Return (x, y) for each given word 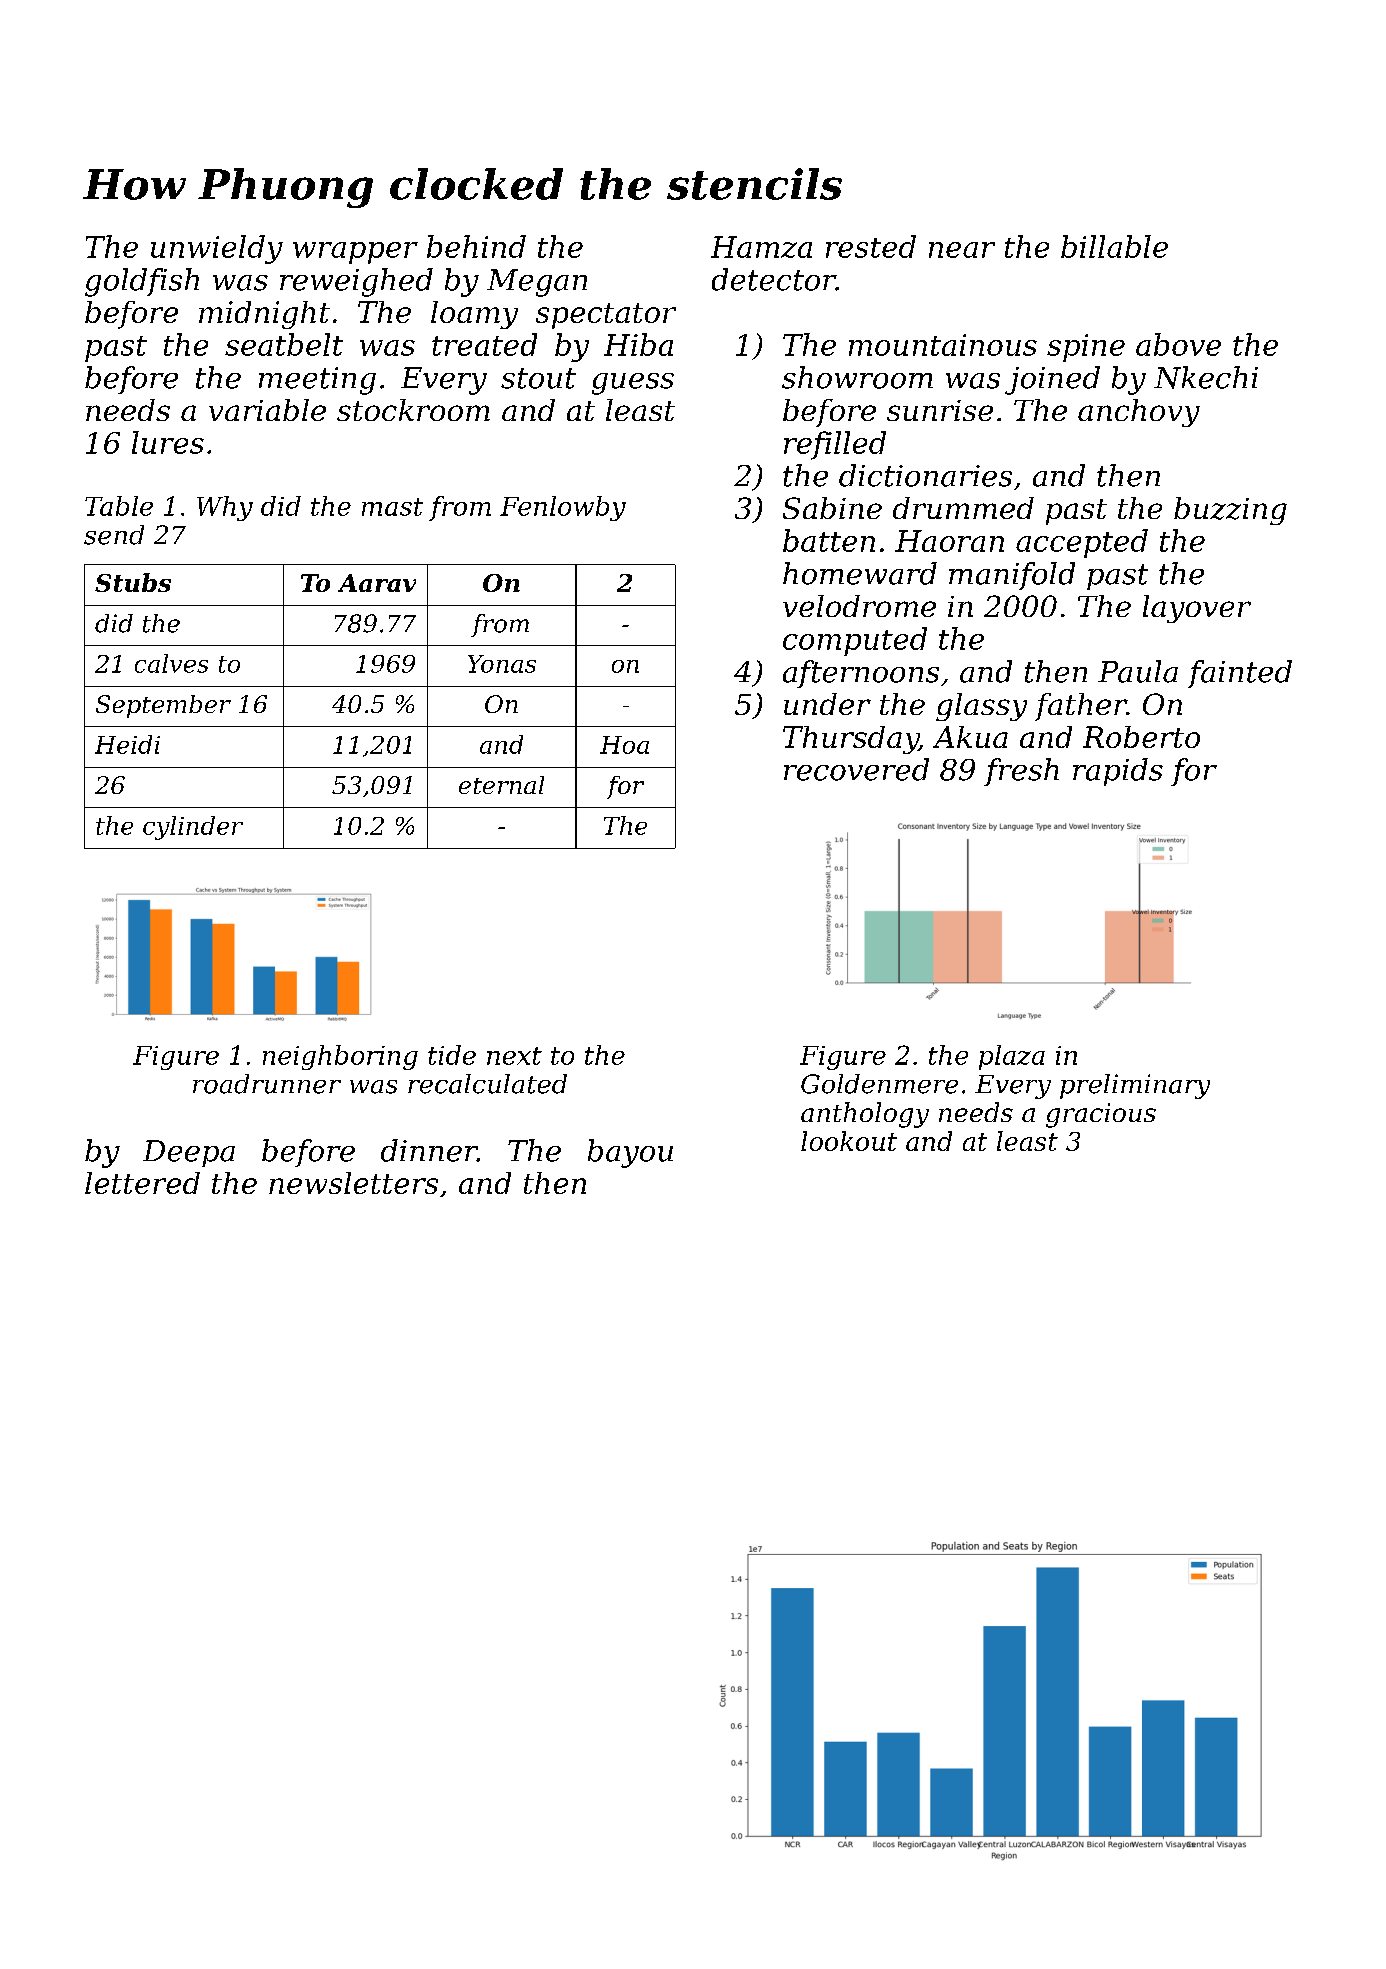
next (514, 1056)
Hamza (761, 247)
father (1081, 707)
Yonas (502, 664)
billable (1114, 246)
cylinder (193, 828)
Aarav (377, 583)
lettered (142, 1183)
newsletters (353, 1183)
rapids (1118, 772)
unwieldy (217, 249)
